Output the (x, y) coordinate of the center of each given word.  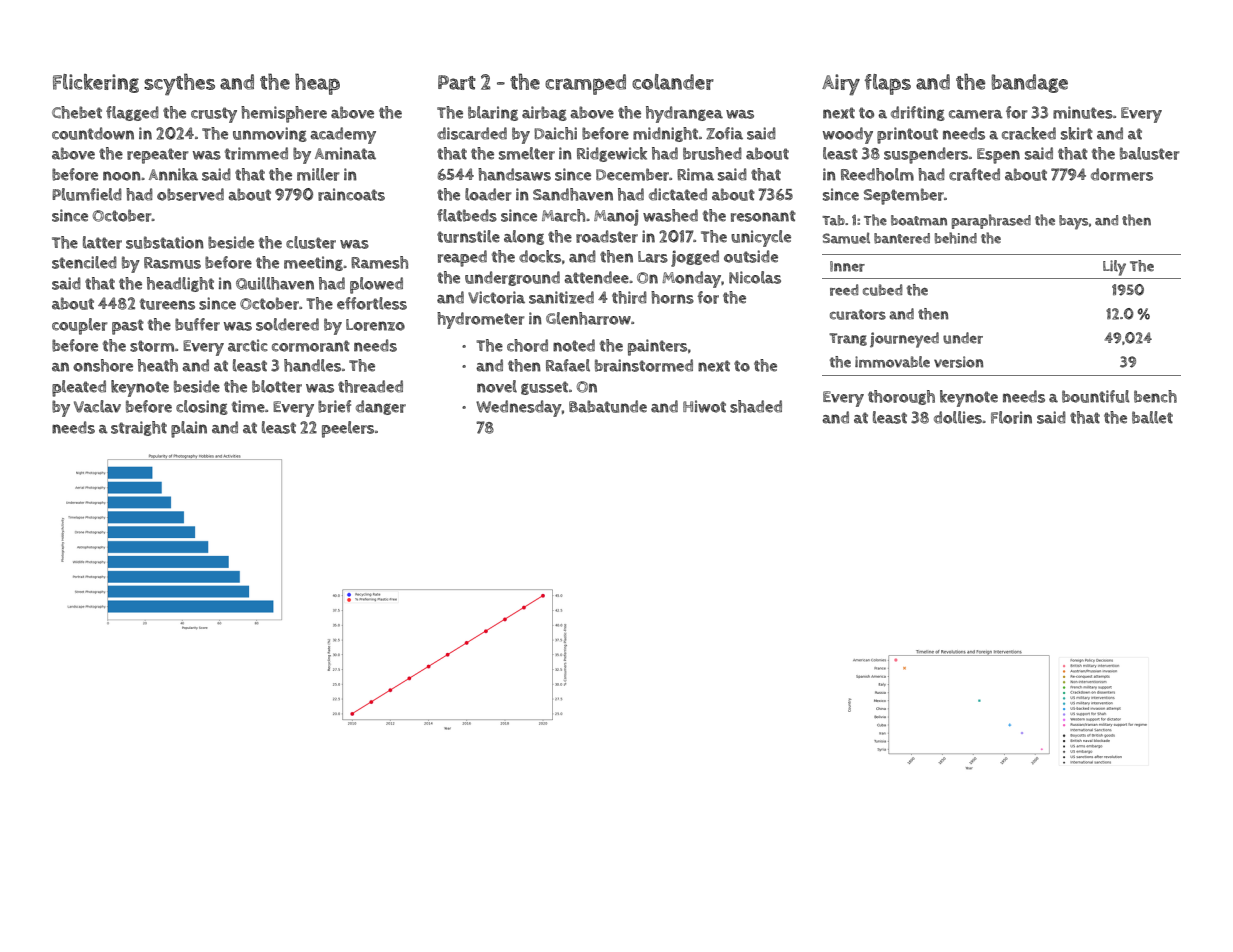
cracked (1029, 133)
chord (527, 345)
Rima (695, 174)
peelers (348, 429)
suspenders (926, 155)
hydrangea (684, 114)
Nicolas (755, 277)
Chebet (77, 112)
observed (190, 194)
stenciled (84, 262)
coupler (79, 326)
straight (139, 428)
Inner (847, 266)
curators (858, 314)
